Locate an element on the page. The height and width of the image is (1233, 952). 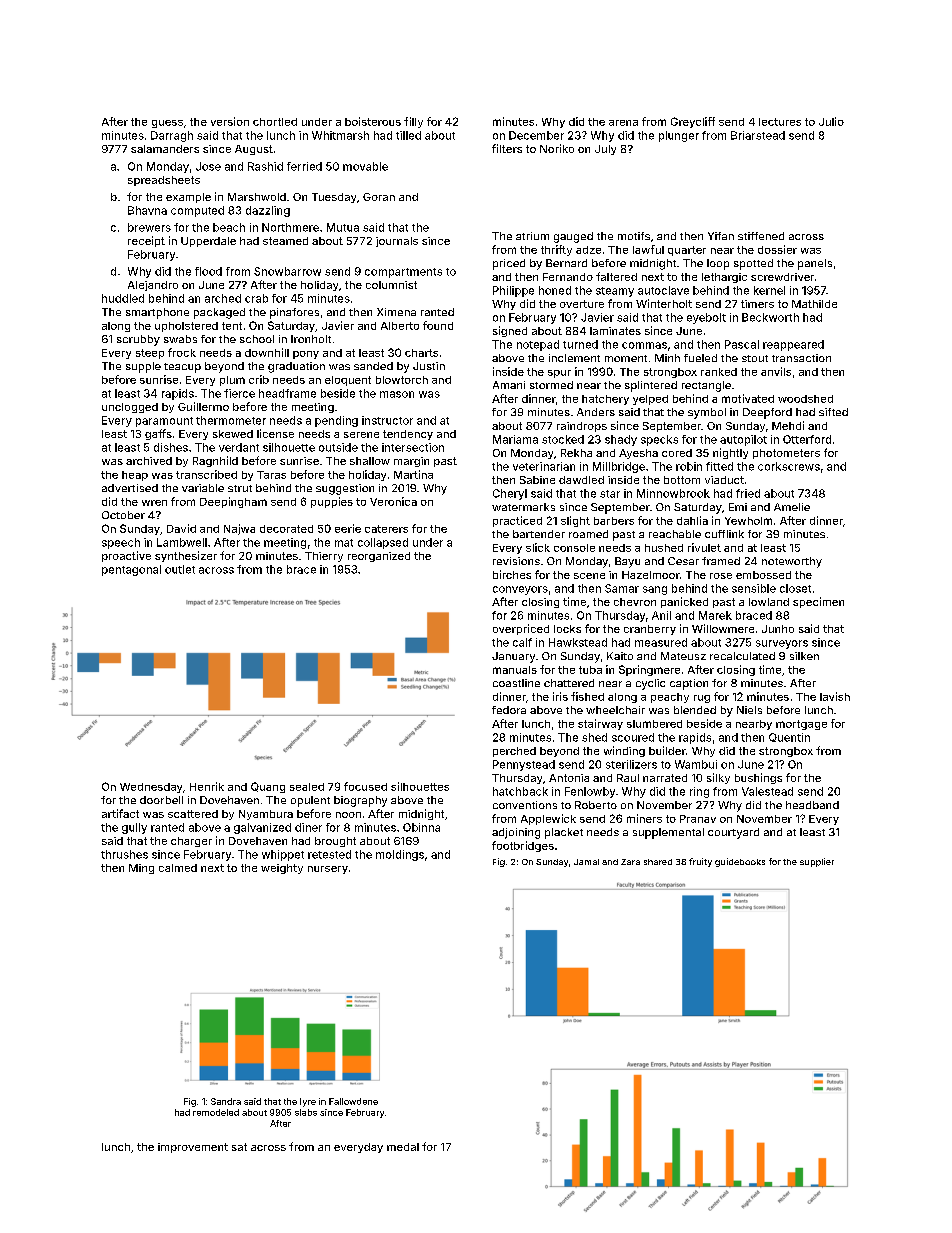
Fallowdene is located at coordinates (353, 1101).
